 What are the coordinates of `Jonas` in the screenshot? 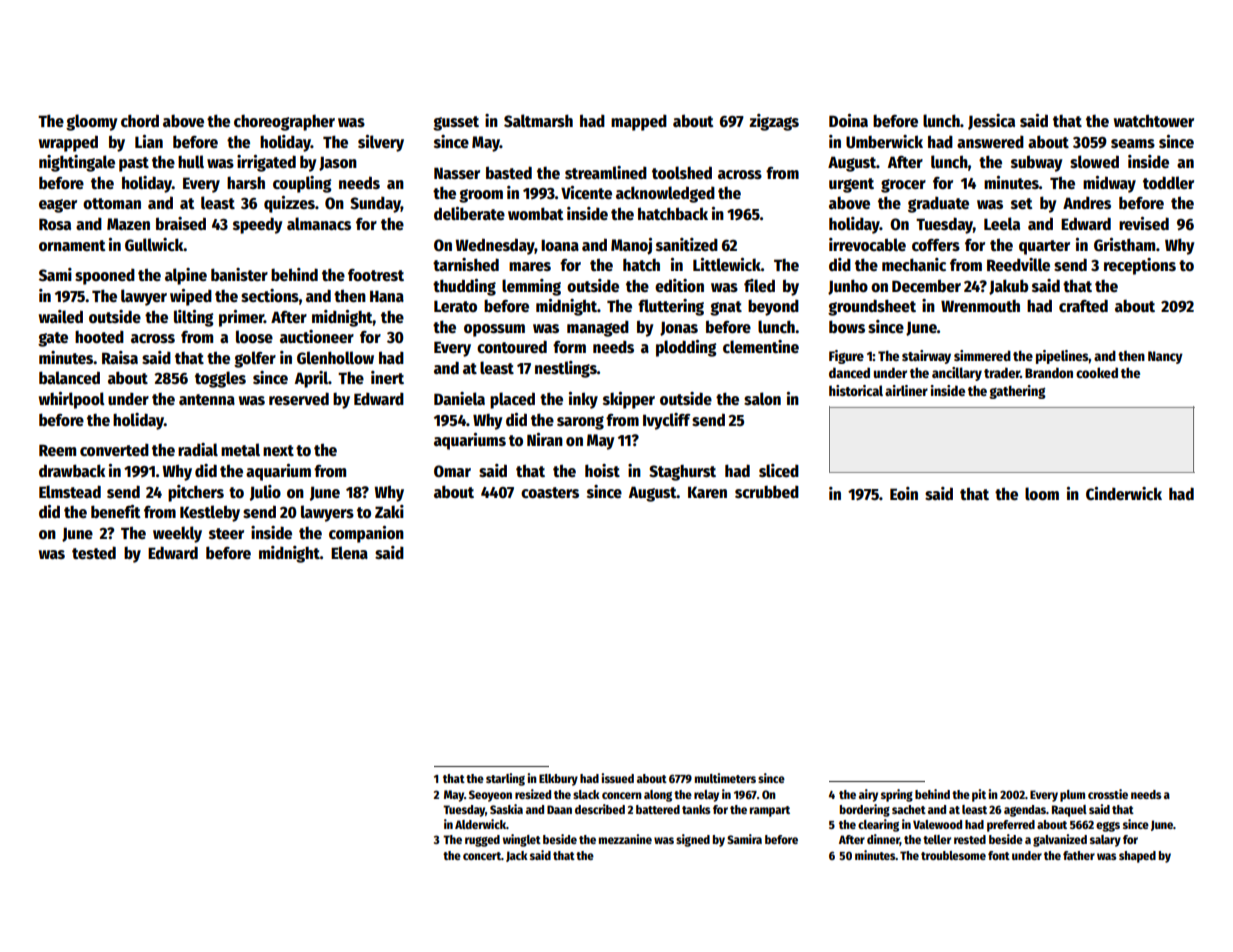 It's located at (679, 328).
